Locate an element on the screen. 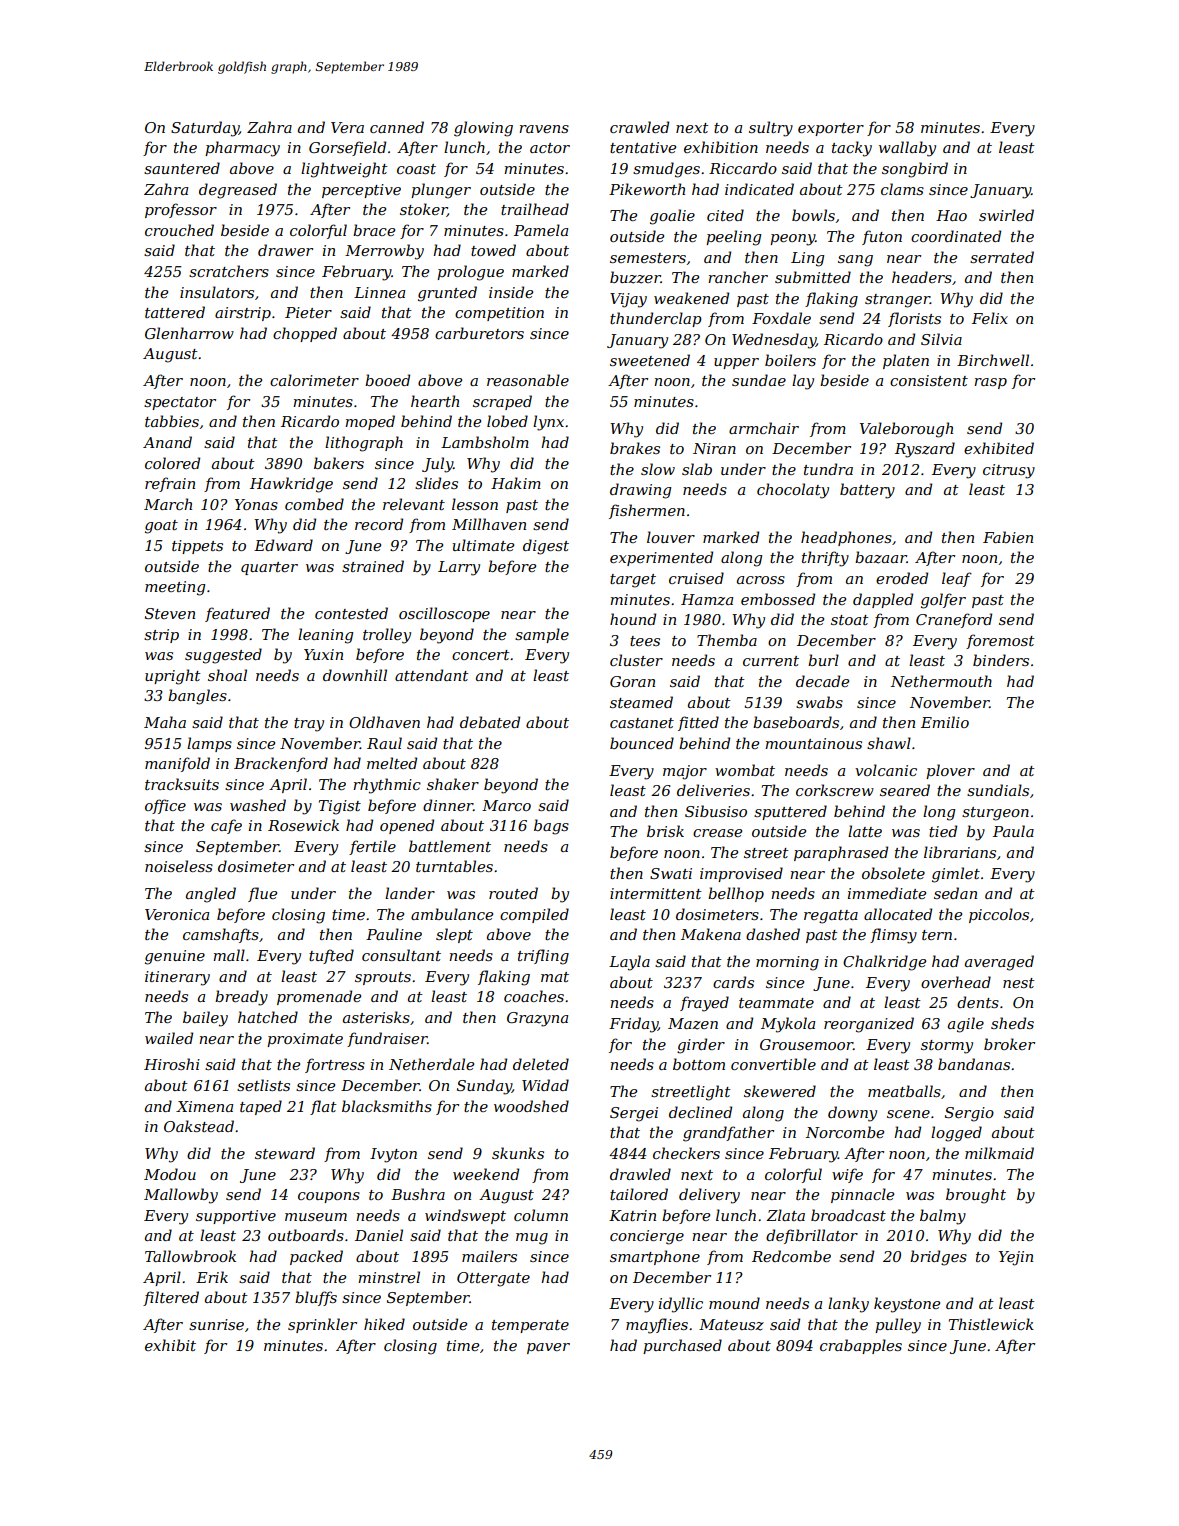  prologue is located at coordinates (470, 273).
